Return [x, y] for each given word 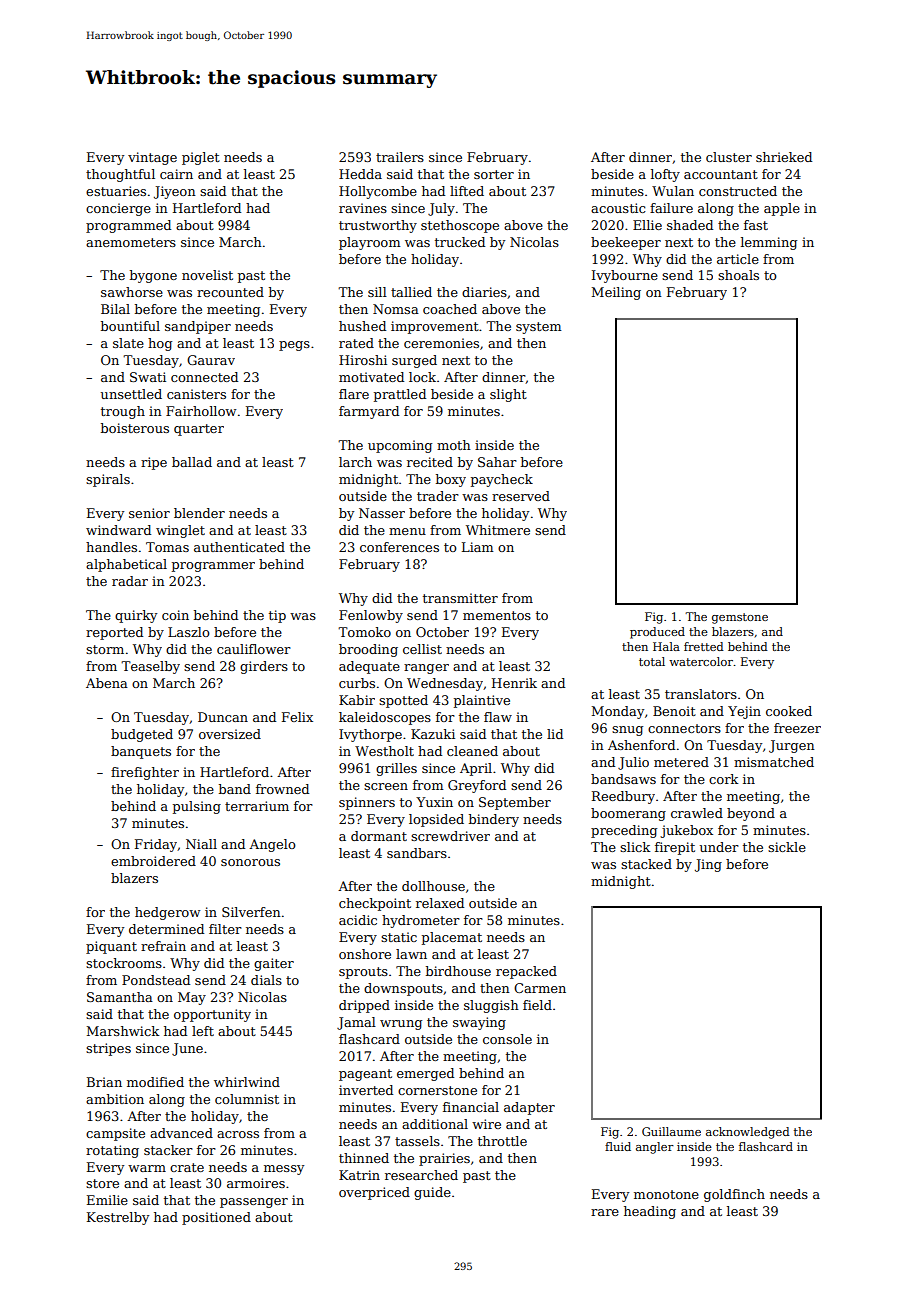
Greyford [477, 786]
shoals [738, 275]
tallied [411, 292]
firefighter [145, 773]
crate [187, 1167]
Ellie [647, 225]
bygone [153, 276]
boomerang [628, 814]
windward [118, 530]
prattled [400, 395]
